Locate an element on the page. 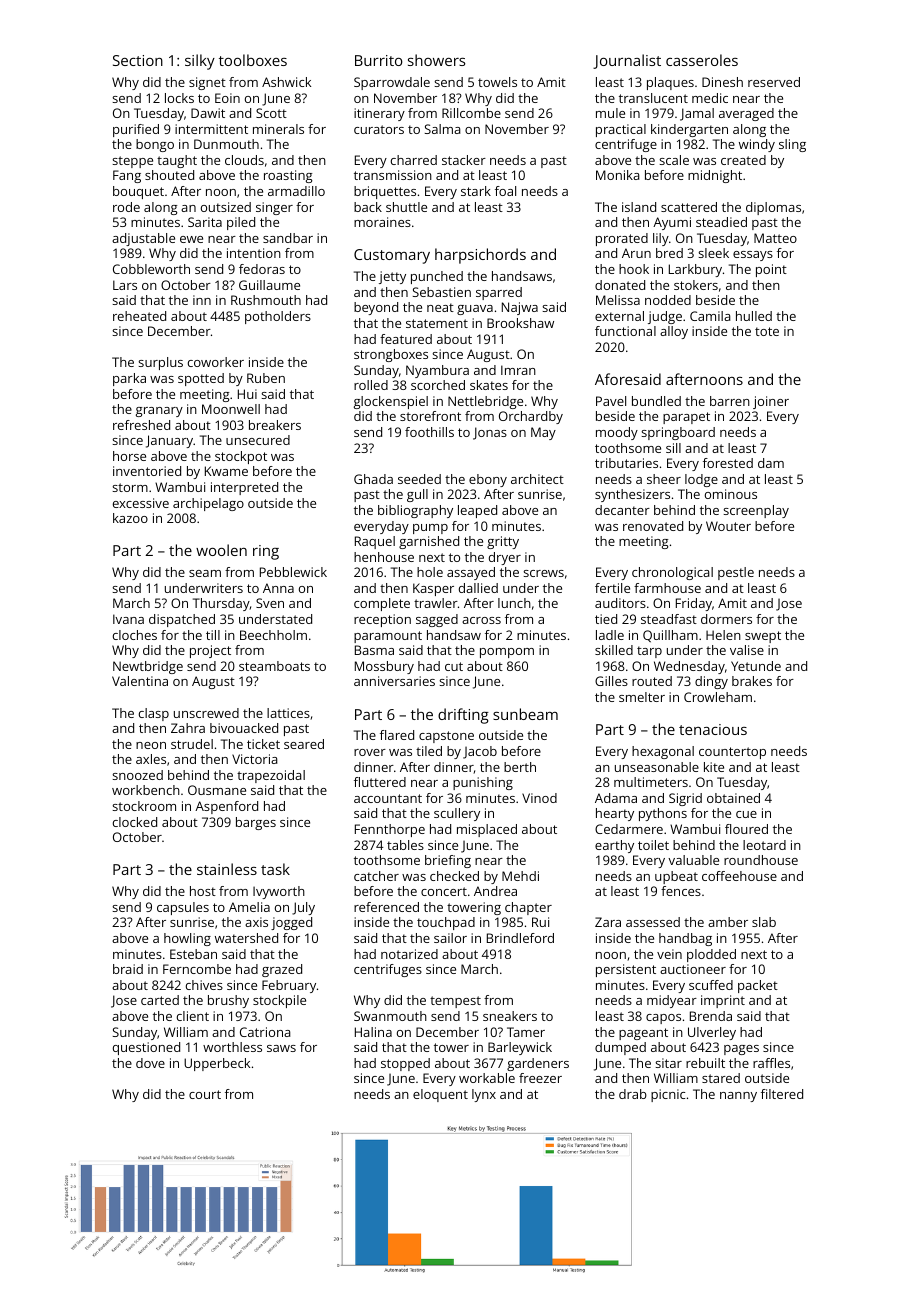  Pebblewick is located at coordinates (293, 572).
